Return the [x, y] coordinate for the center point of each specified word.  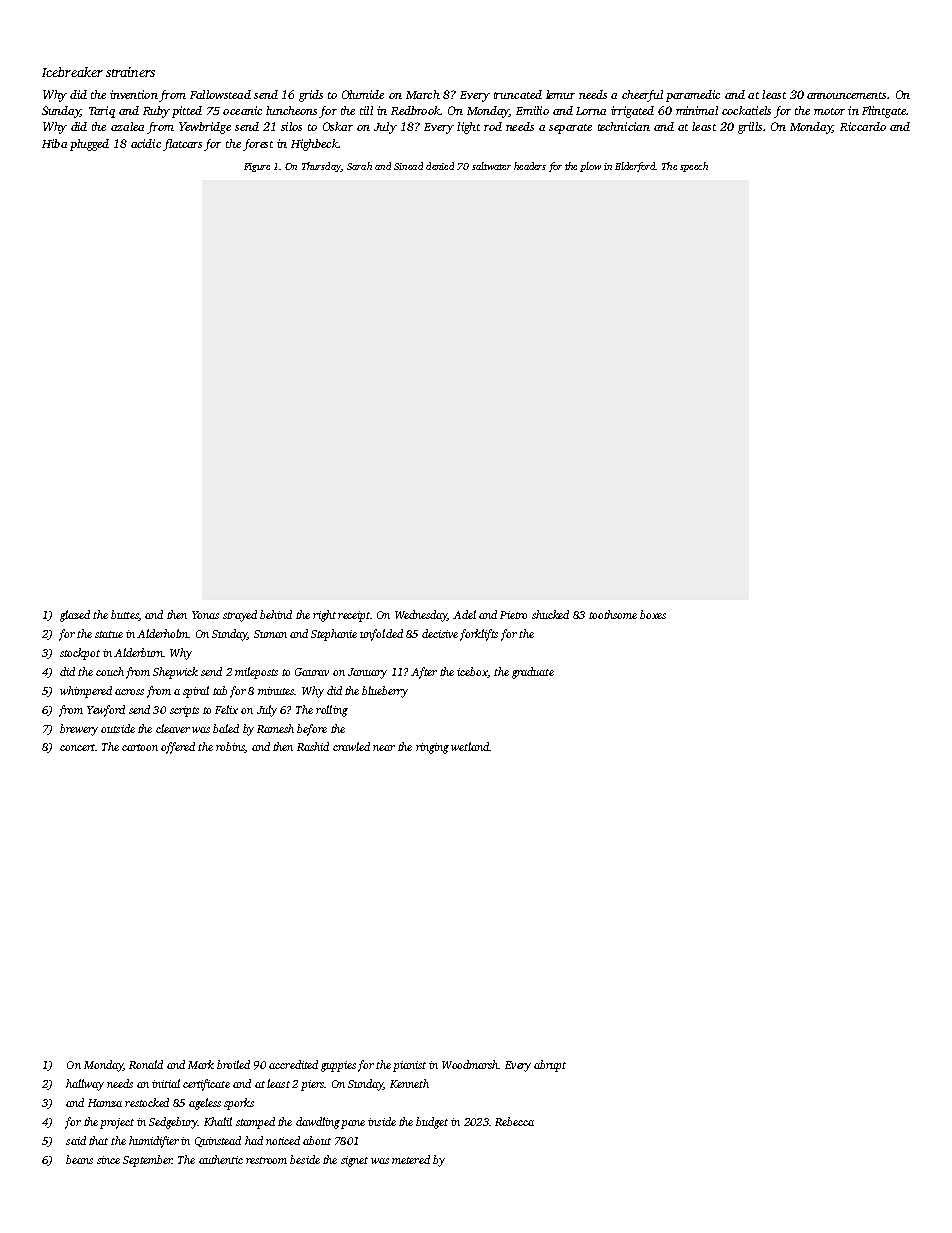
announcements [846, 95]
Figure [257, 167]
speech [694, 167]
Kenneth [409, 1083]
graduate [533, 673]
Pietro [513, 615]
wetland [470, 746]
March [423, 94]
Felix [226, 709]
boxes [653, 614]
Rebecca [514, 1121]
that [98, 1140]
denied [440, 166]
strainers [130, 72]
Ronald [146, 1064]
